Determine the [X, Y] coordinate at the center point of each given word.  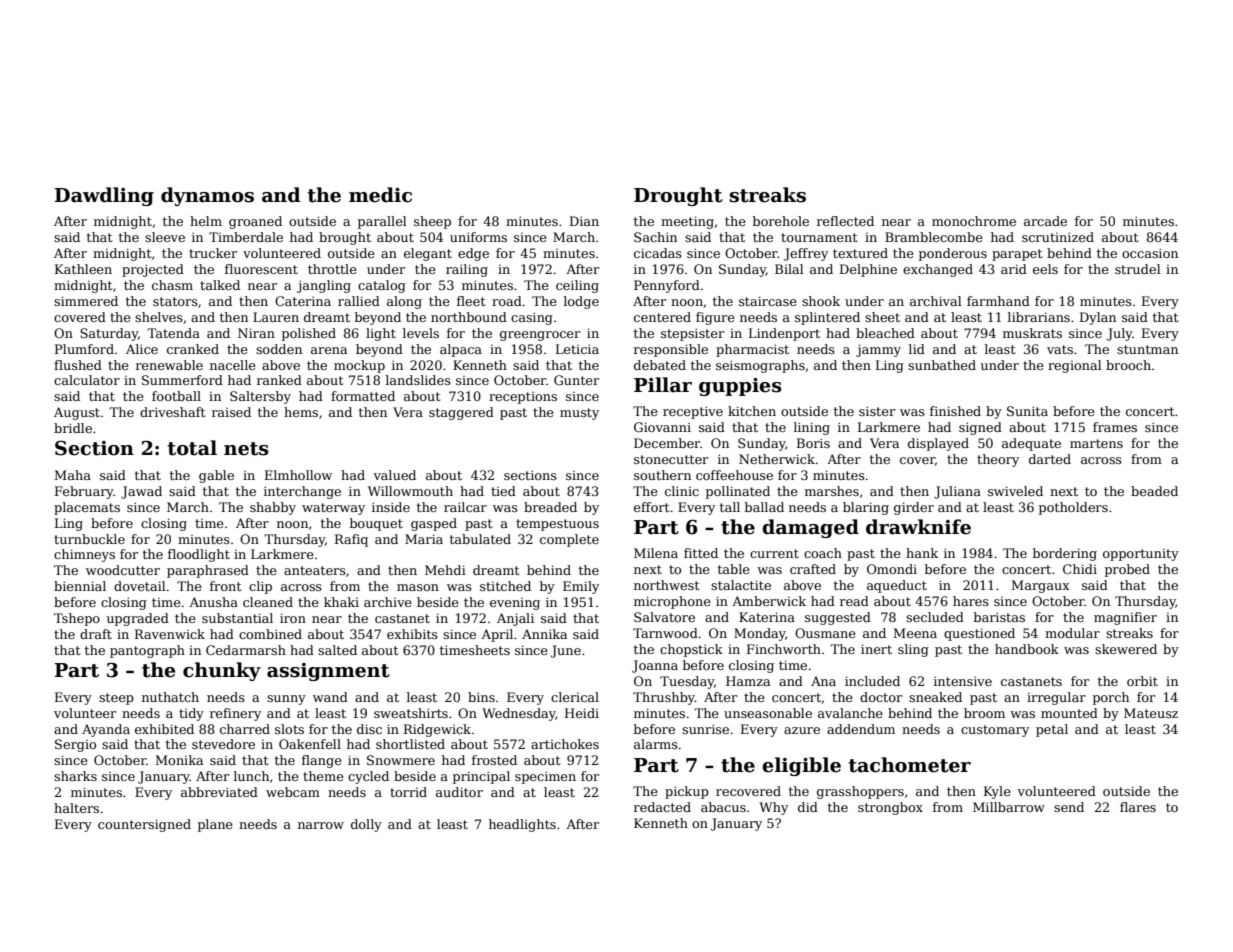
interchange [302, 492]
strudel [1138, 269]
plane [215, 825]
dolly [366, 825]
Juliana [957, 492]
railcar [465, 507]
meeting [687, 222]
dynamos [207, 196]
